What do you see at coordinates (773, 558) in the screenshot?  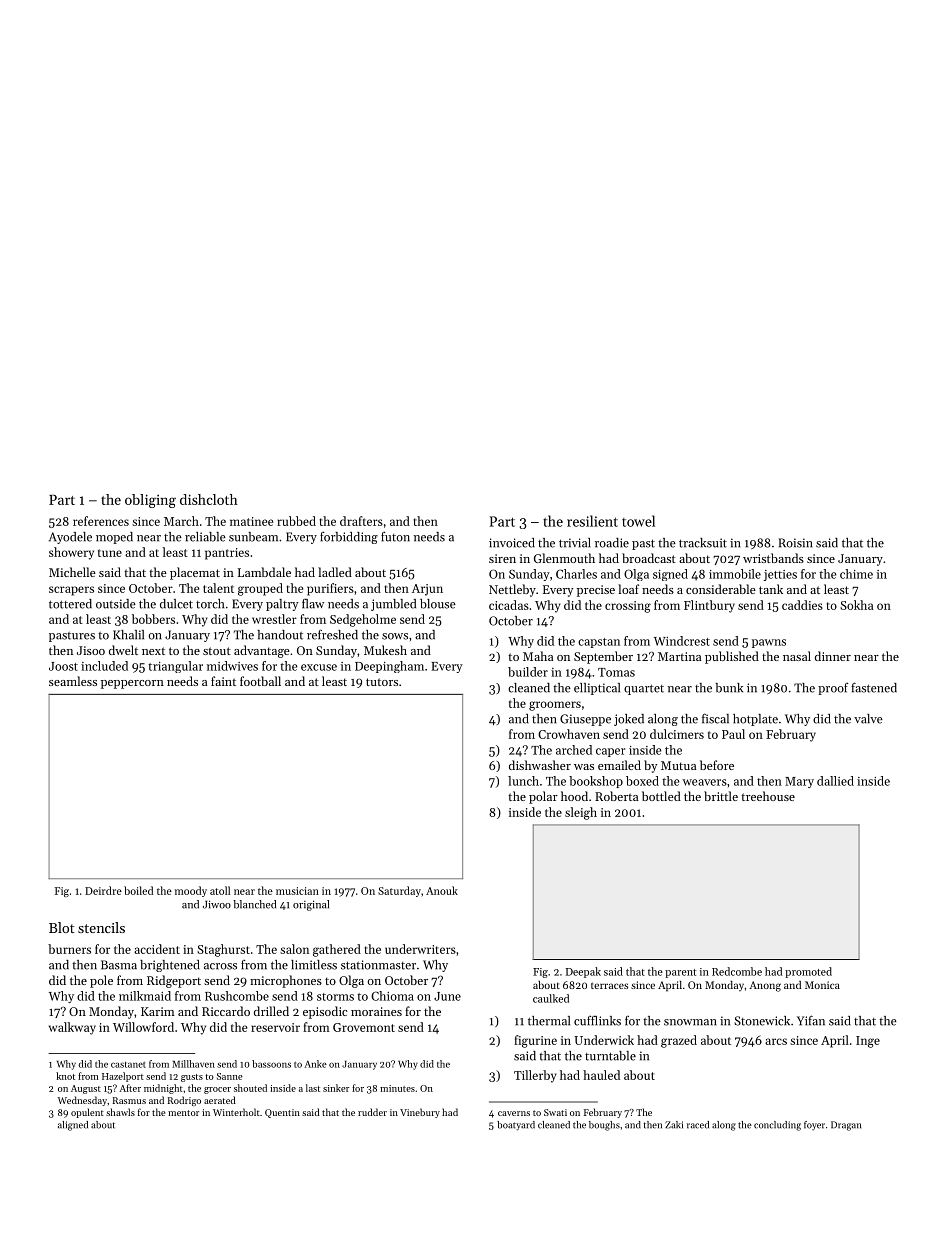 I see `wristbands` at bounding box center [773, 558].
